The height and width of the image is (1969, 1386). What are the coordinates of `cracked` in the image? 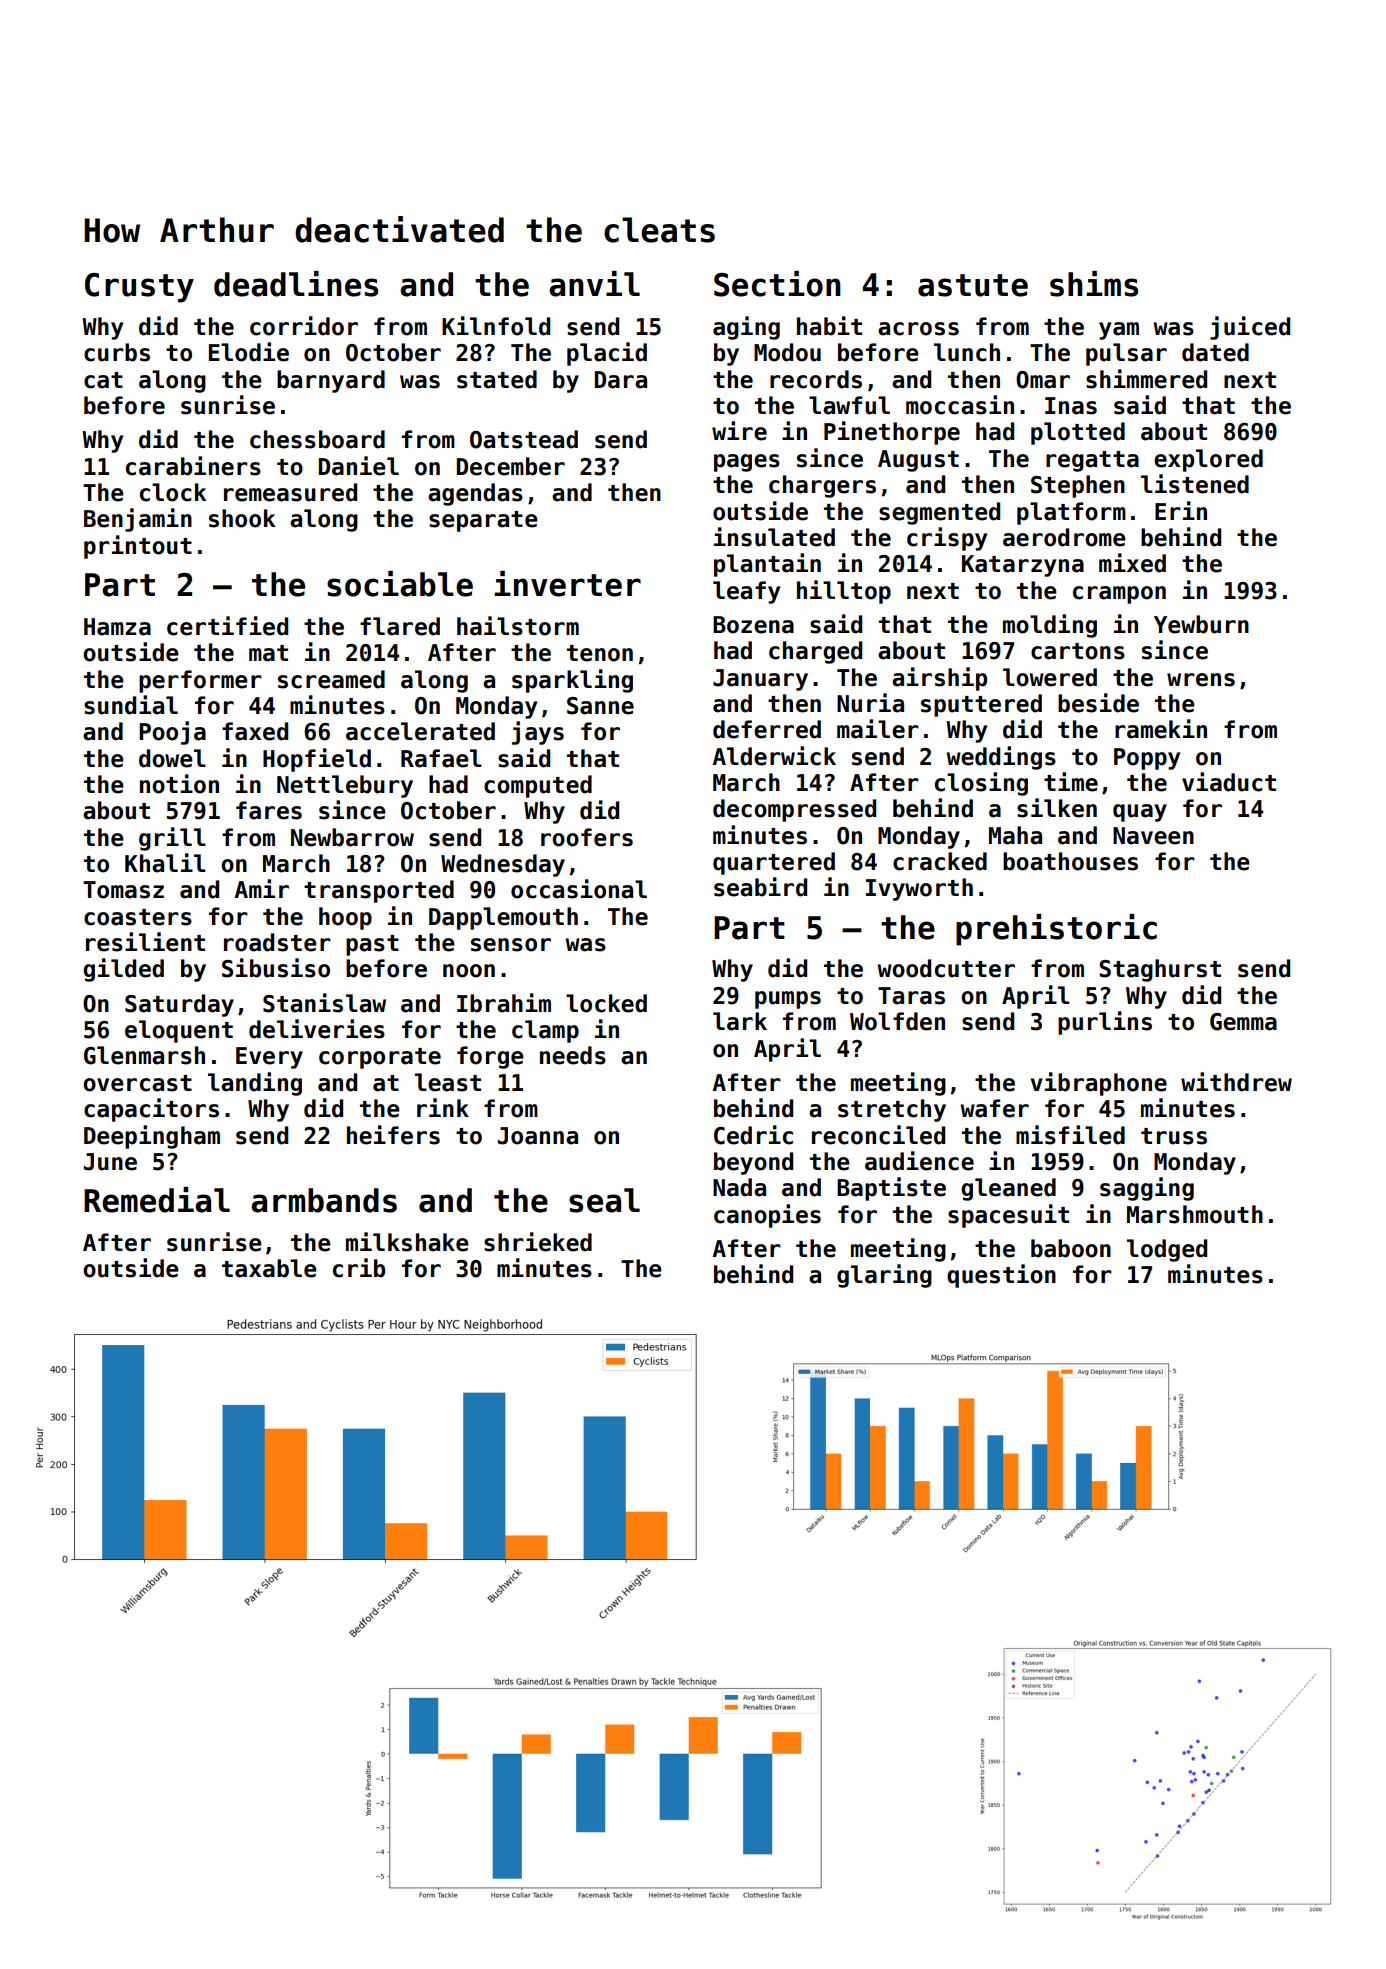 It's located at (940, 861).
